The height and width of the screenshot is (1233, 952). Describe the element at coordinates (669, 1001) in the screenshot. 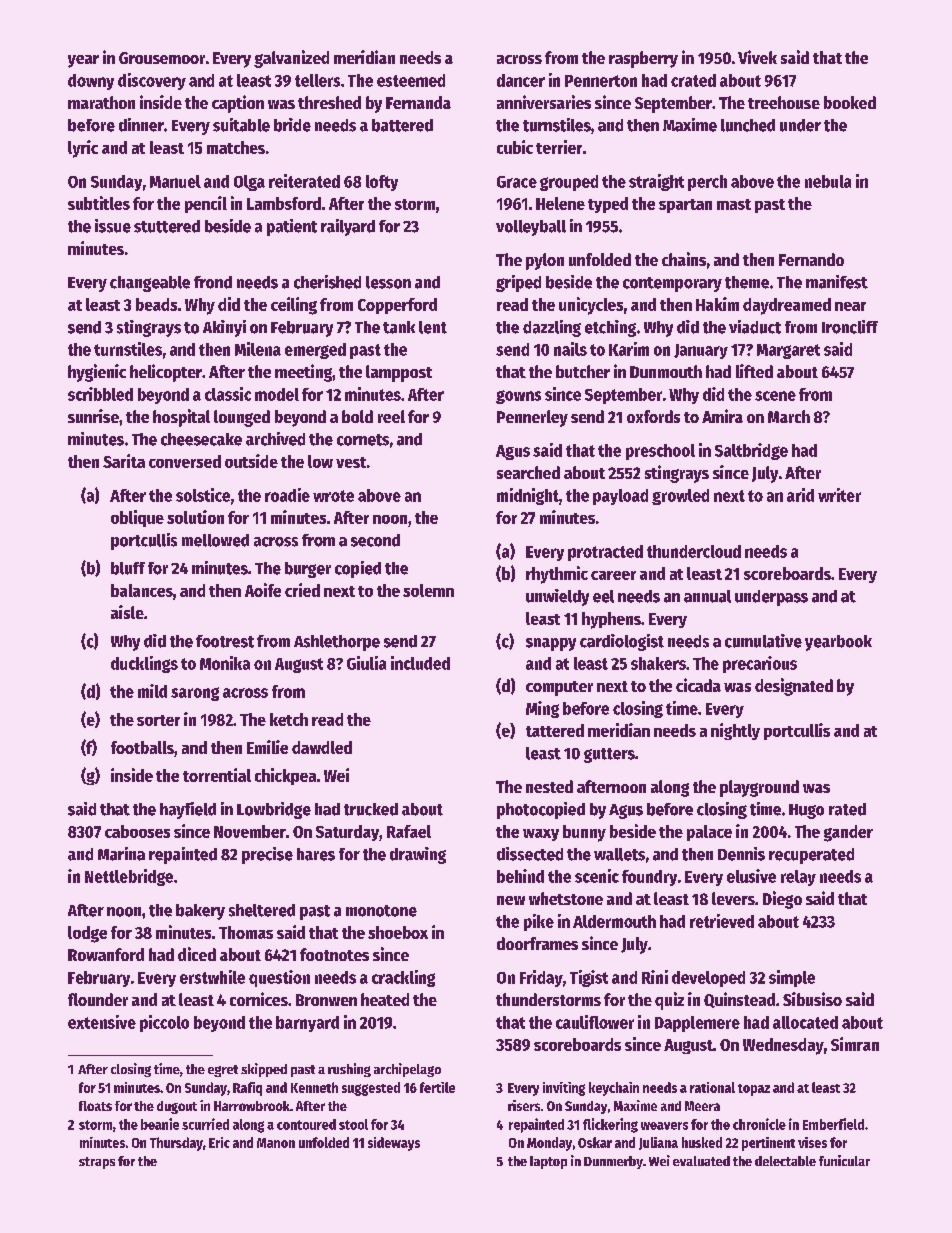

I see `quiz` at that location.
